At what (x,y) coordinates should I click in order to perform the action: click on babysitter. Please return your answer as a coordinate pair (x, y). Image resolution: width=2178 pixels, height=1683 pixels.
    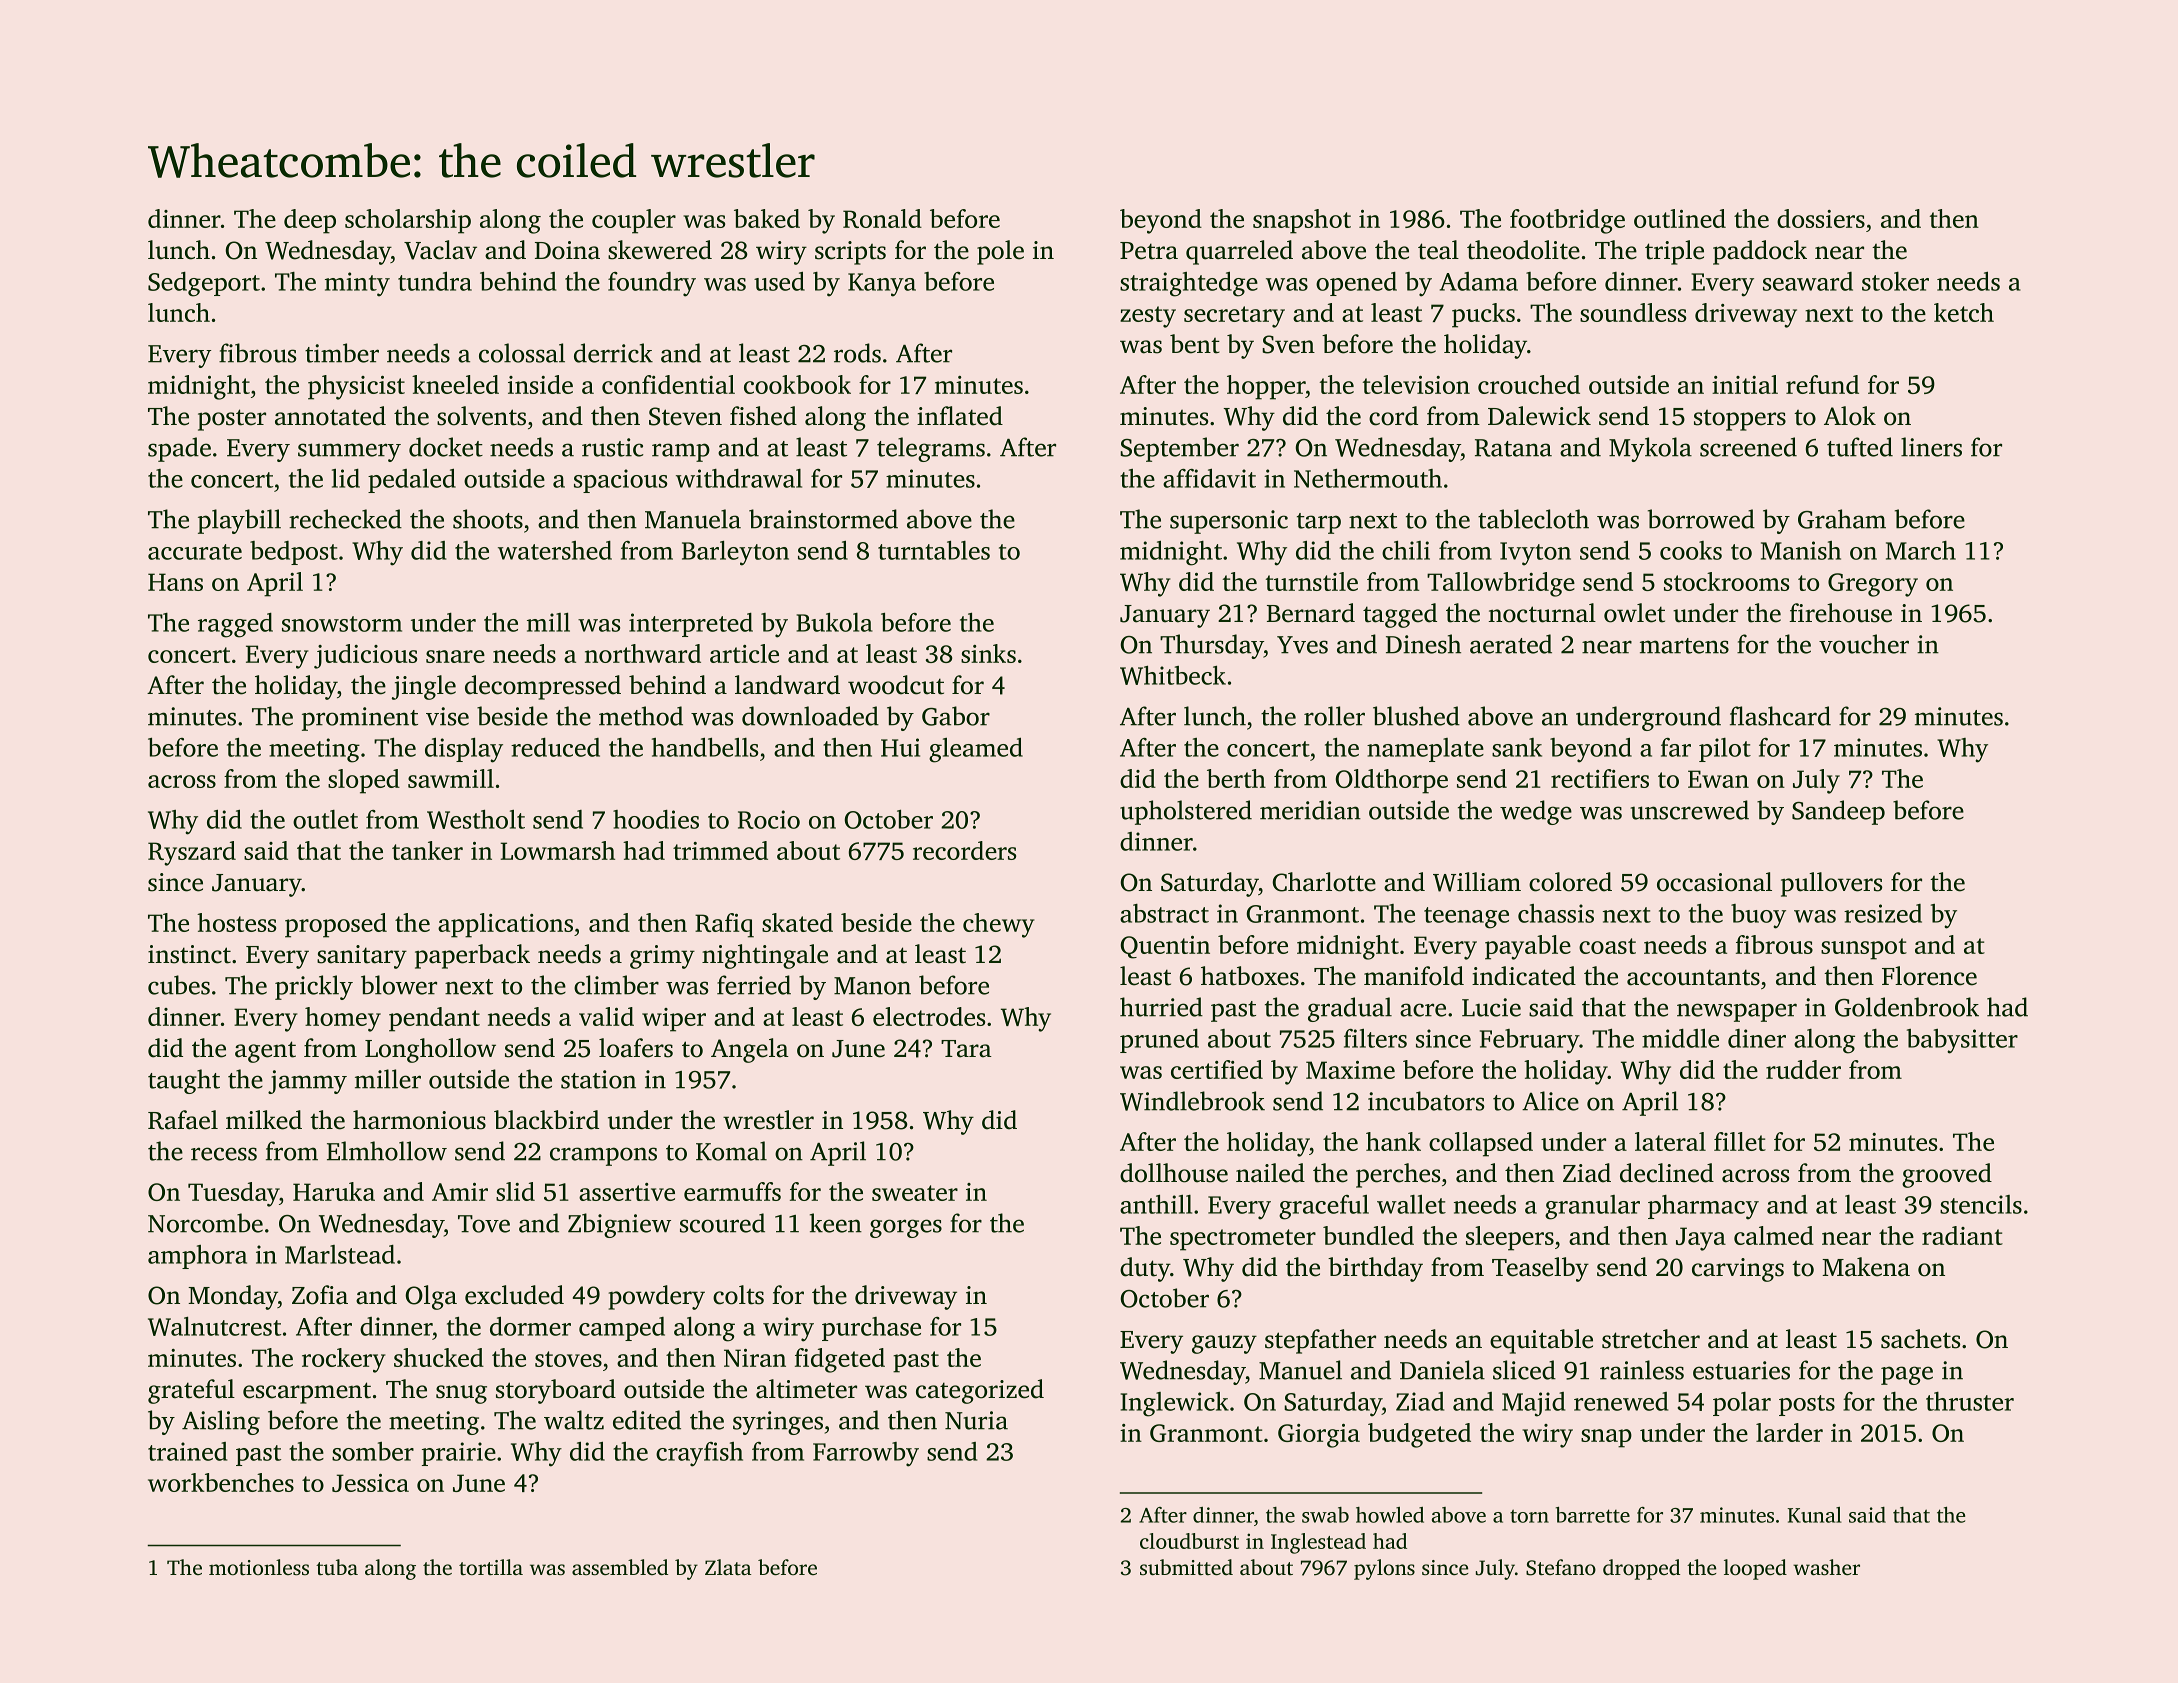
    Looking at the image, I should click on (1962, 1041).
